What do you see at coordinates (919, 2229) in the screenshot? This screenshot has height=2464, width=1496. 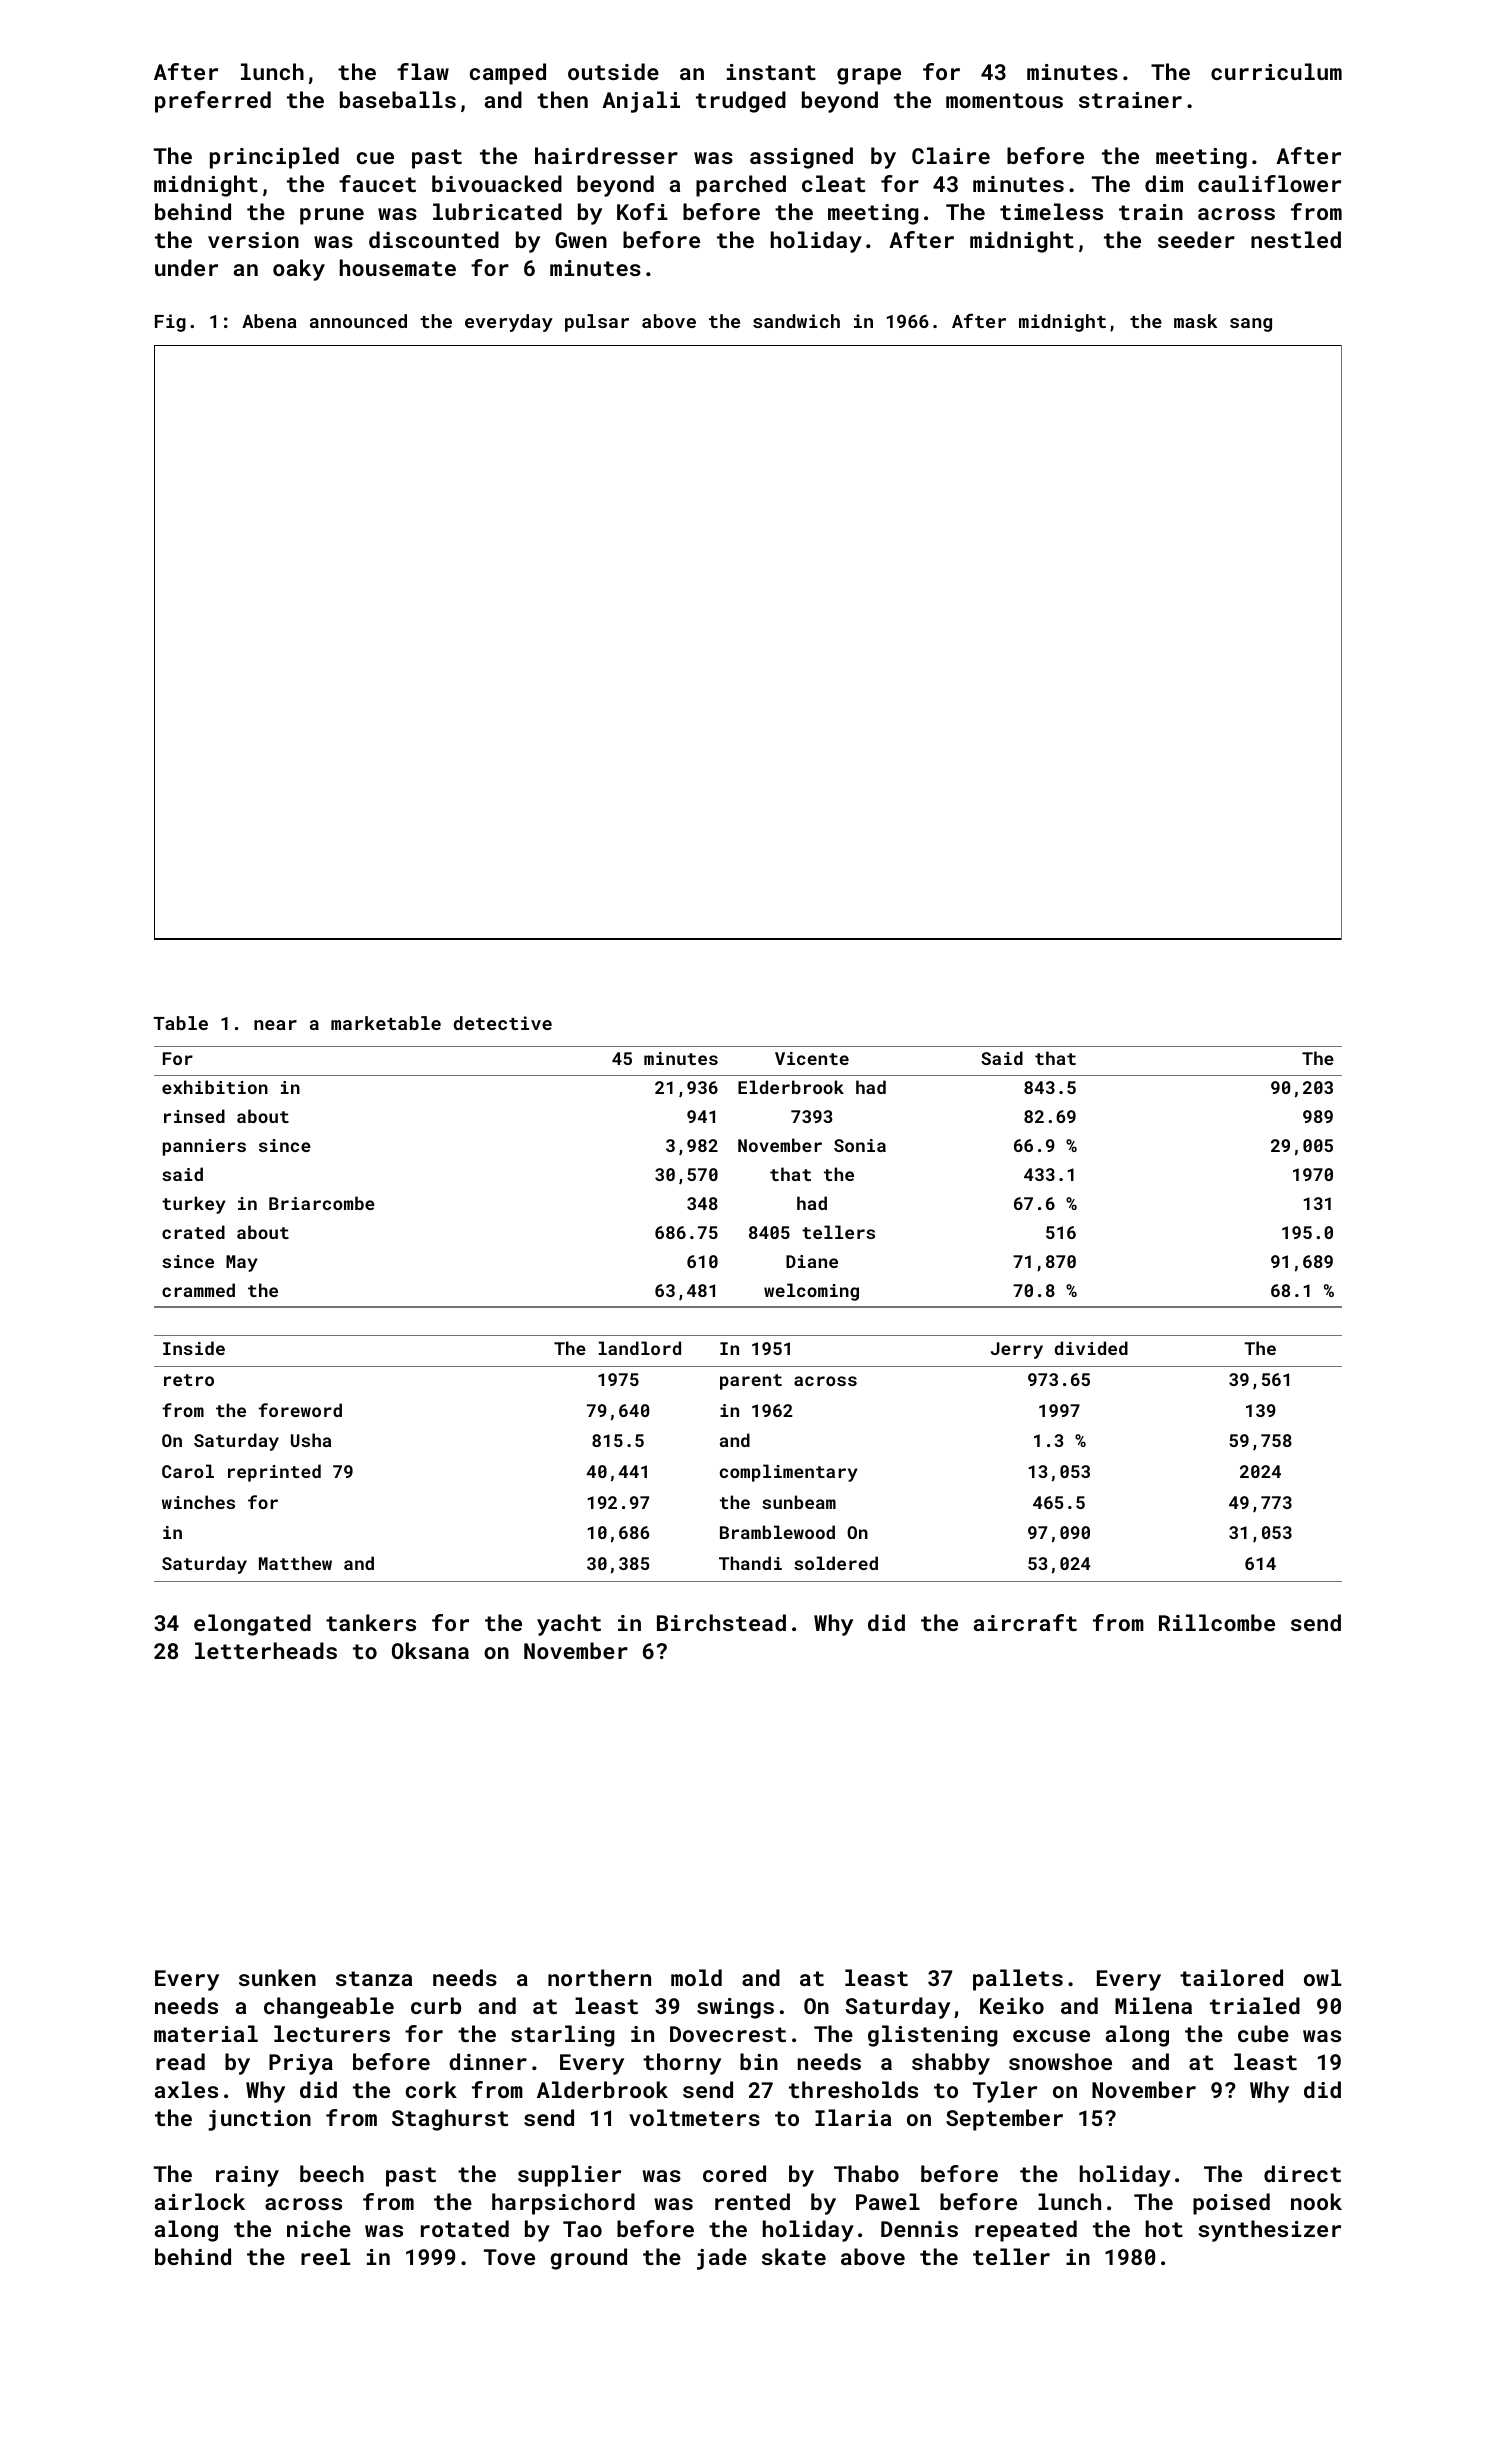 I see `Dennis` at bounding box center [919, 2229].
